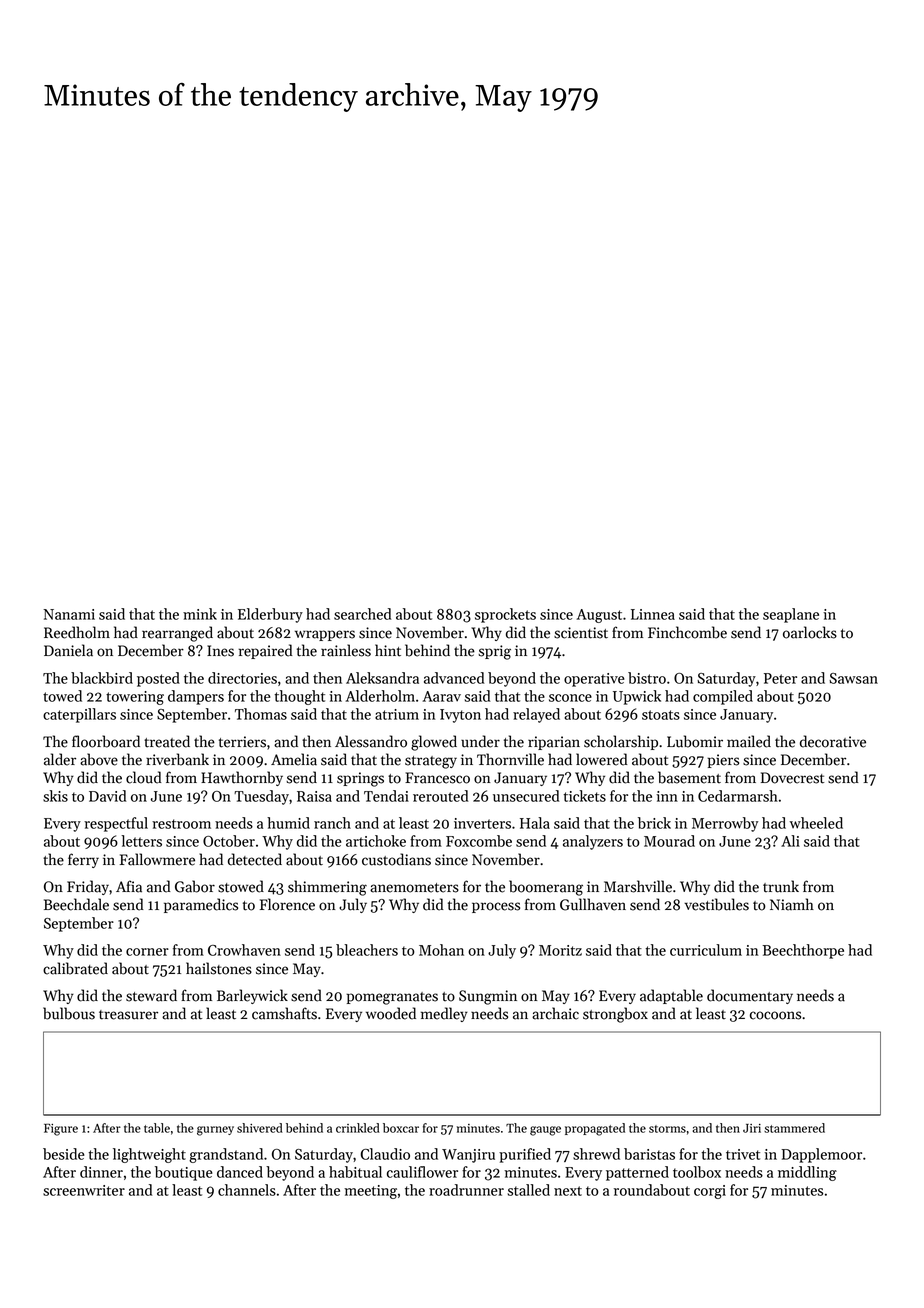 The height and width of the screenshot is (1308, 924). Describe the element at coordinates (181, 824) in the screenshot. I see `restroom` at that location.
